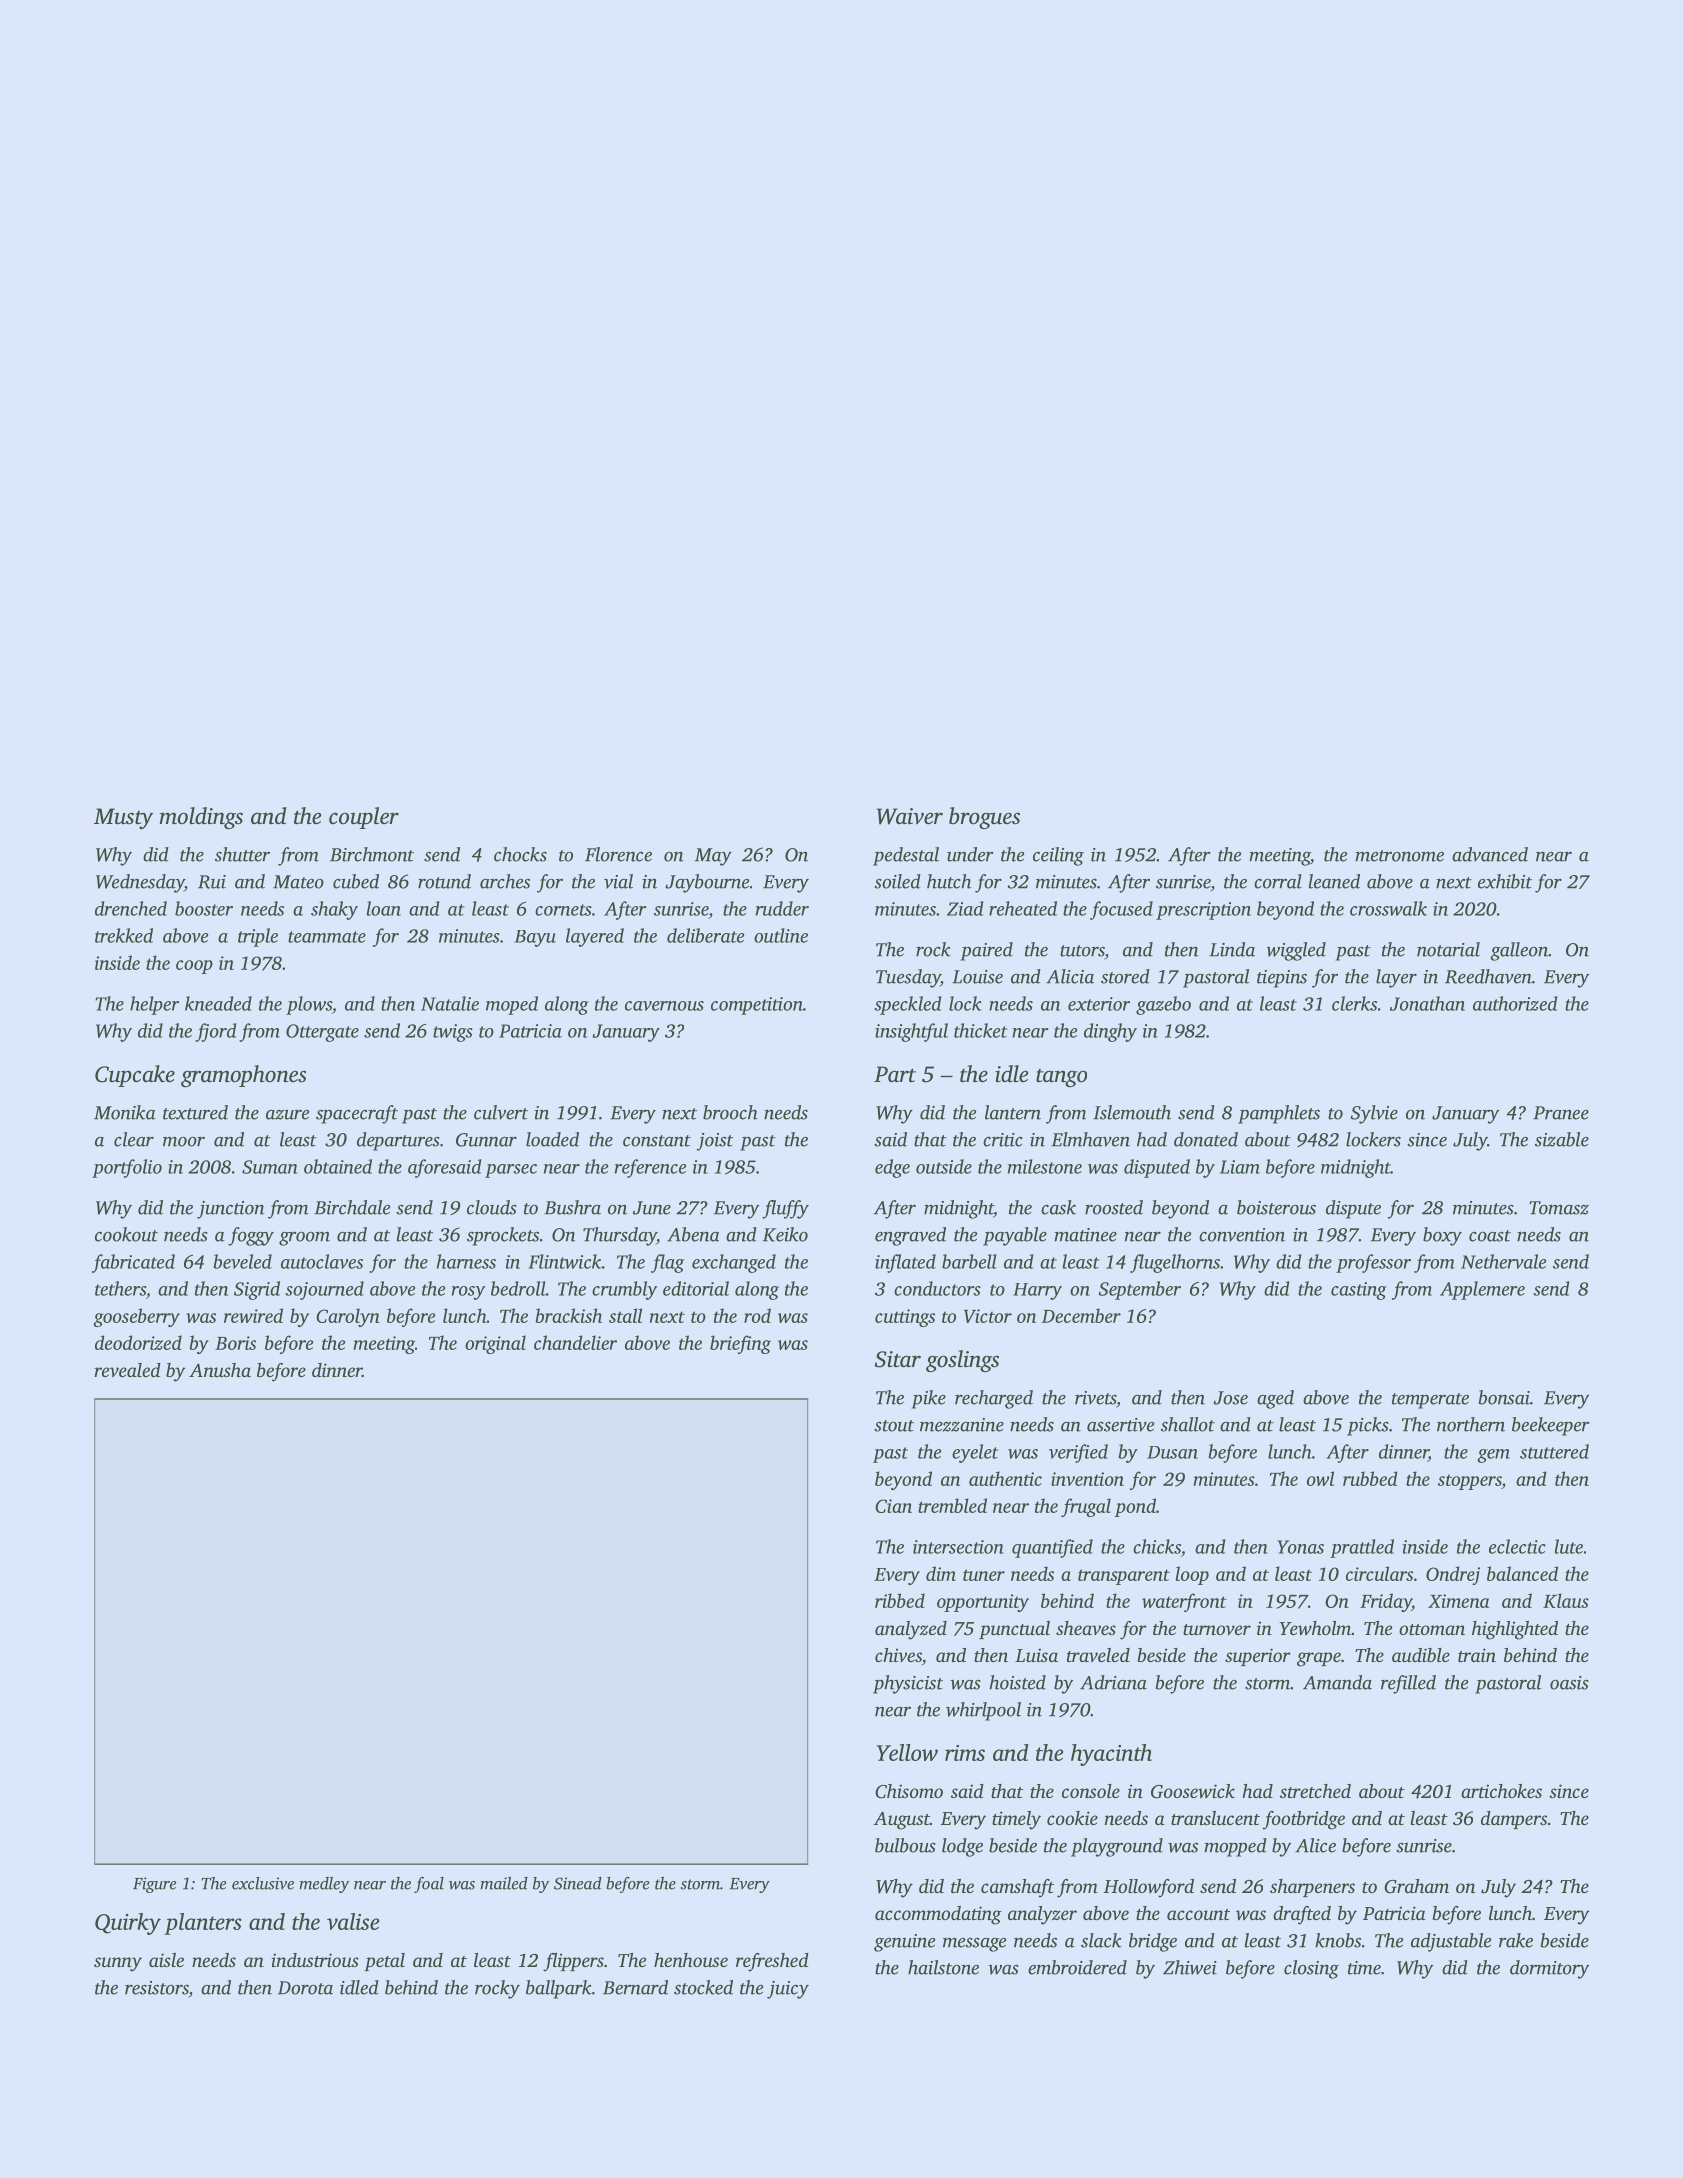 The height and width of the screenshot is (2178, 1683). Describe the element at coordinates (1399, 856) in the screenshot. I see `metronome` at that location.
